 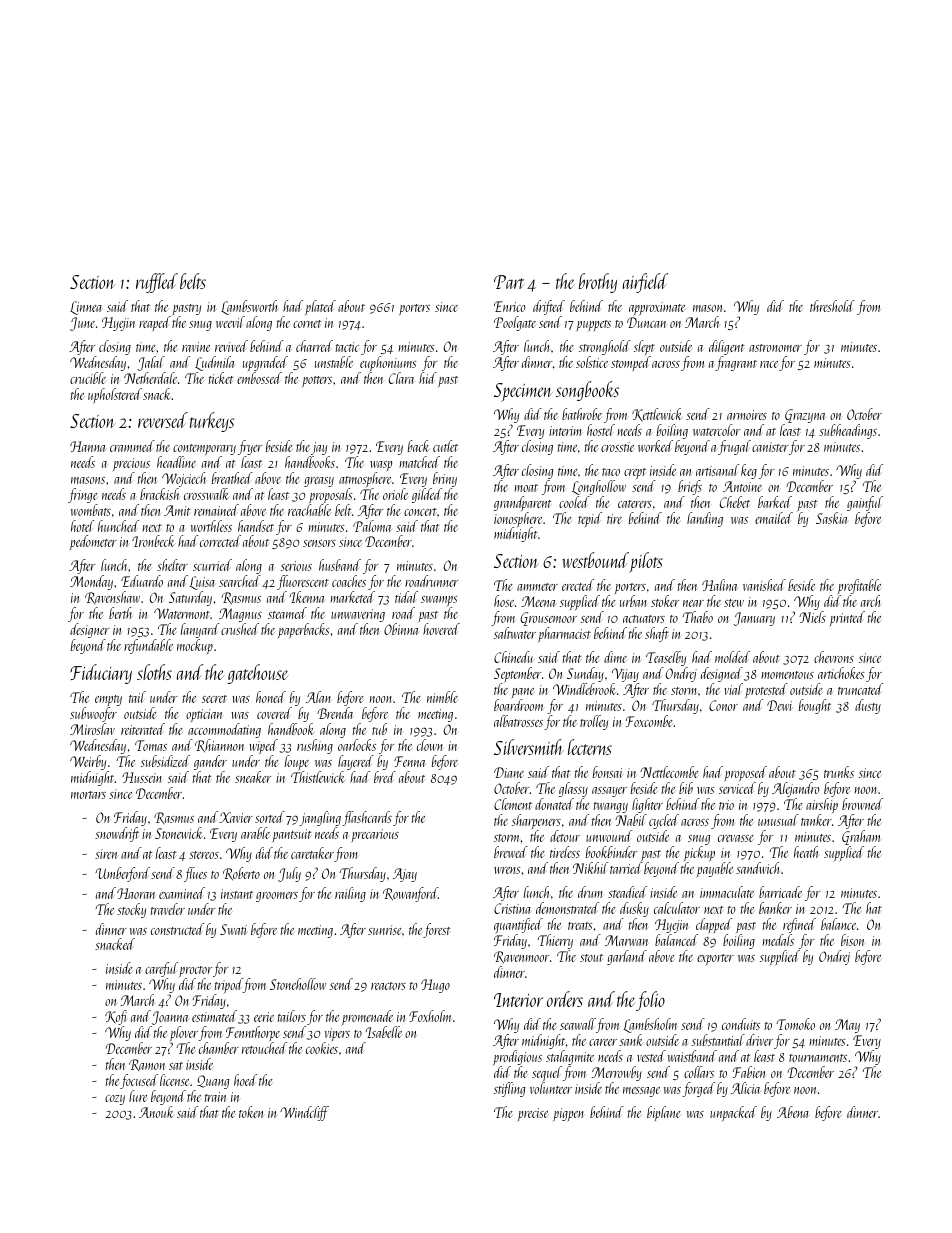 What do you see at coordinates (297, 762) in the screenshot?
I see `loupe` at bounding box center [297, 762].
